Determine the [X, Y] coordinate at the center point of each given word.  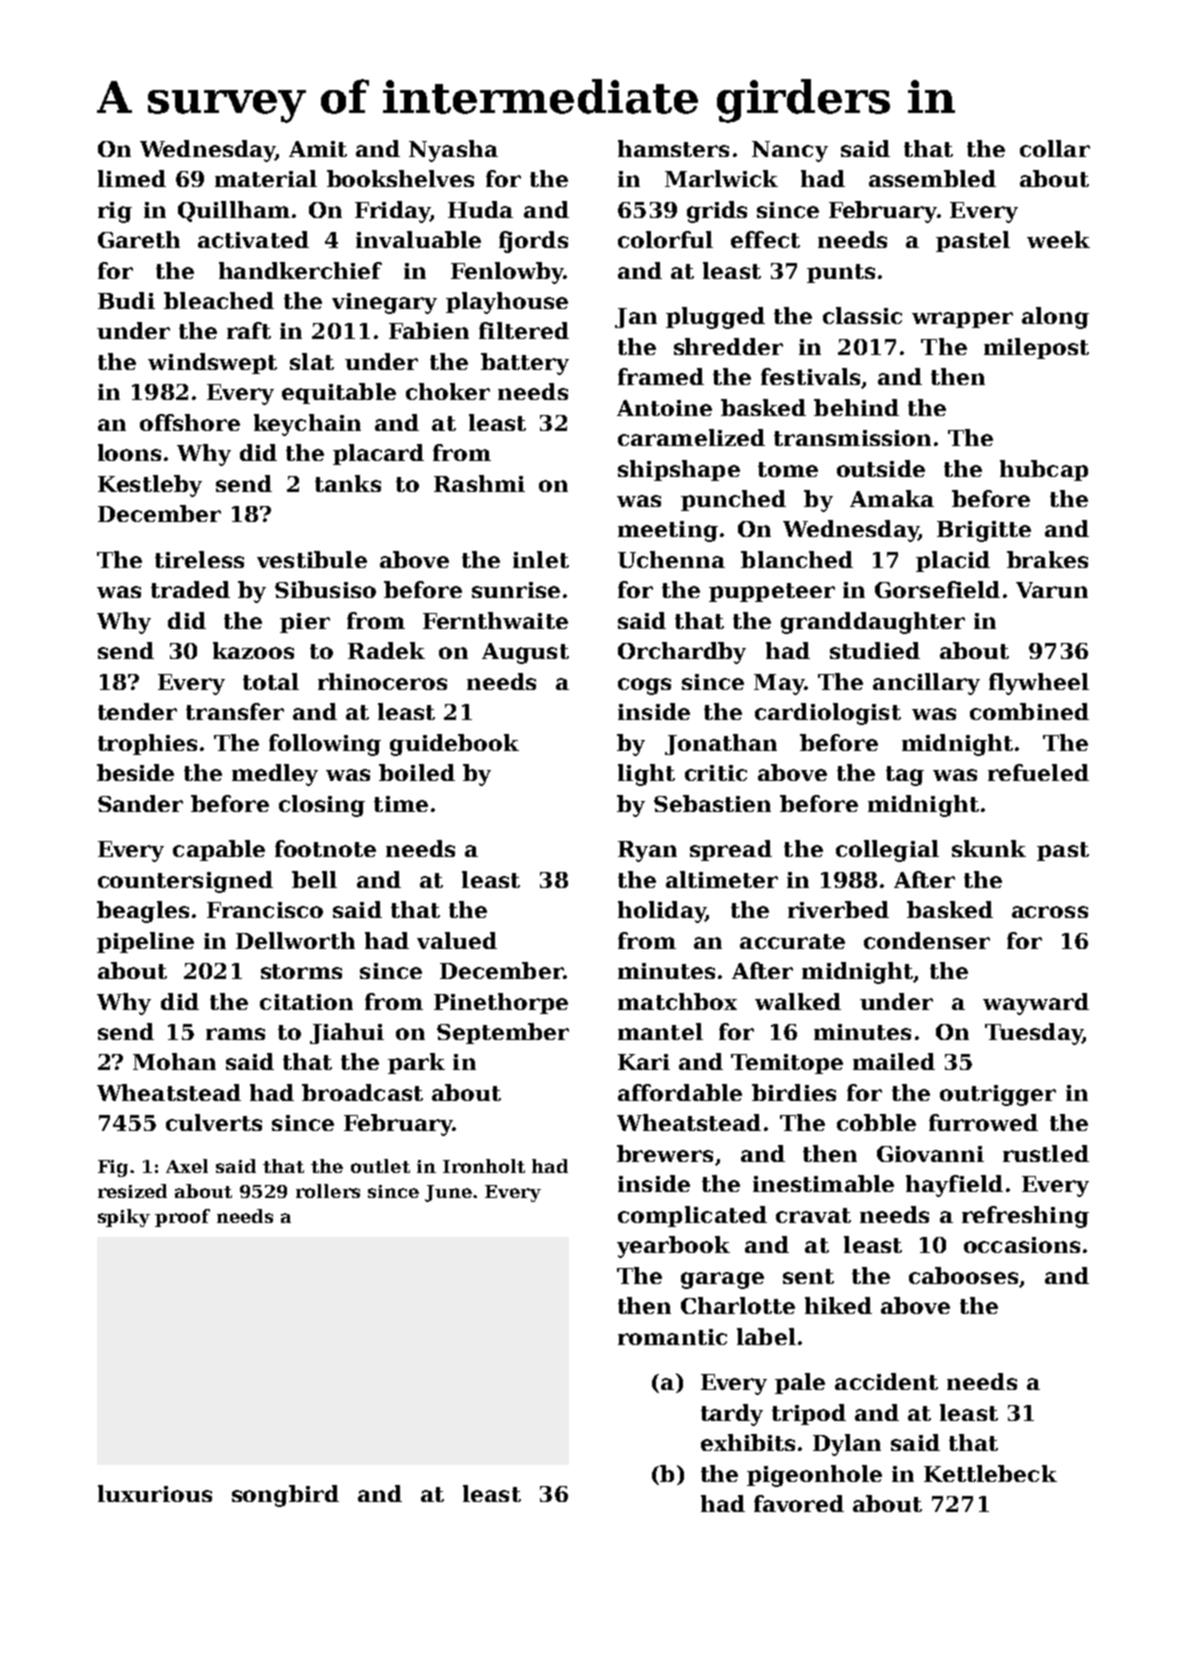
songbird [285, 1496]
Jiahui [347, 1033]
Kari [644, 1062]
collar [1055, 148]
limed [132, 178]
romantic [672, 1337]
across [1050, 912]
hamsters [673, 148]
